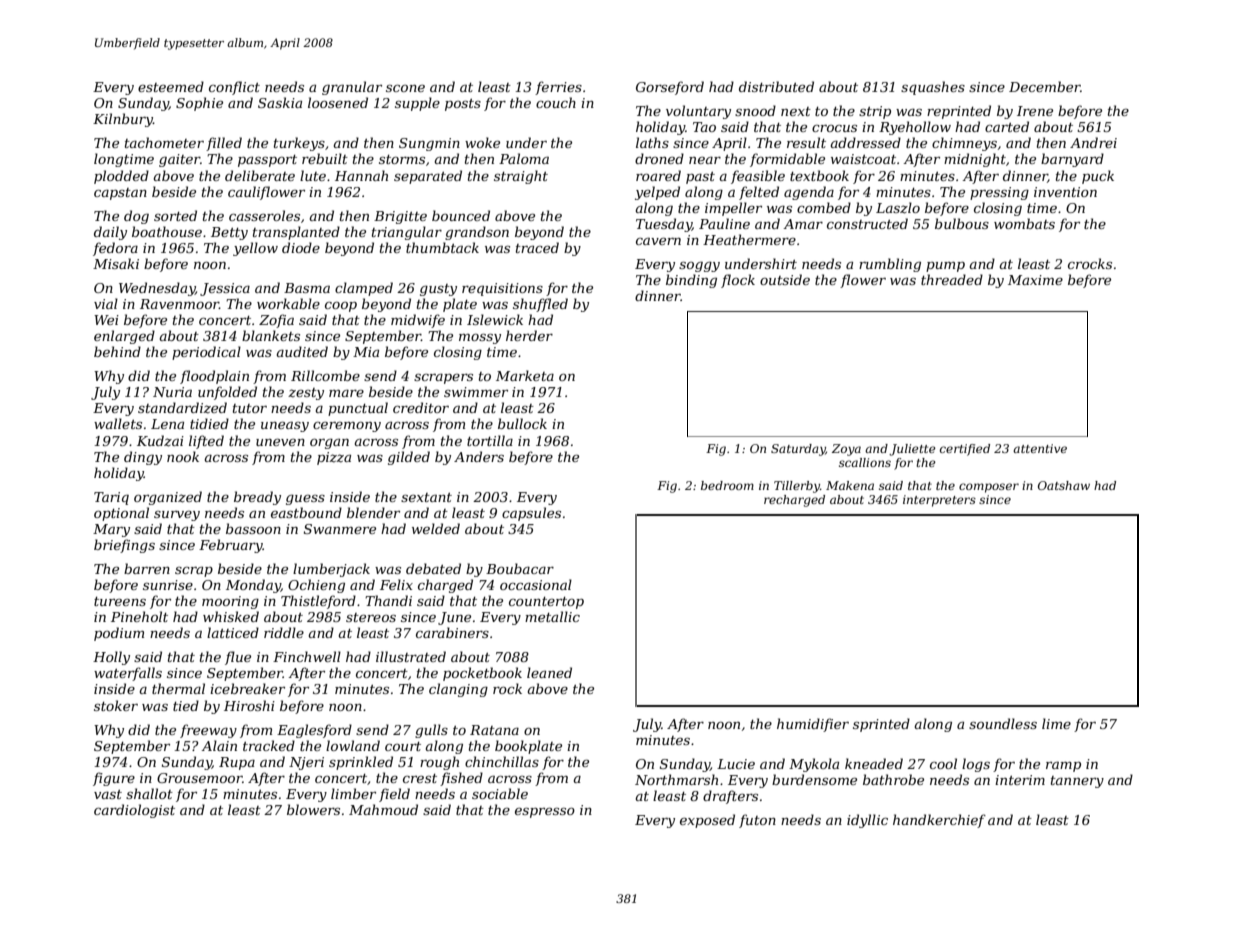 This document has width=1233, height=952. Describe the element at coordinates (1056, 723) in the document. I see `lime` at that location.
